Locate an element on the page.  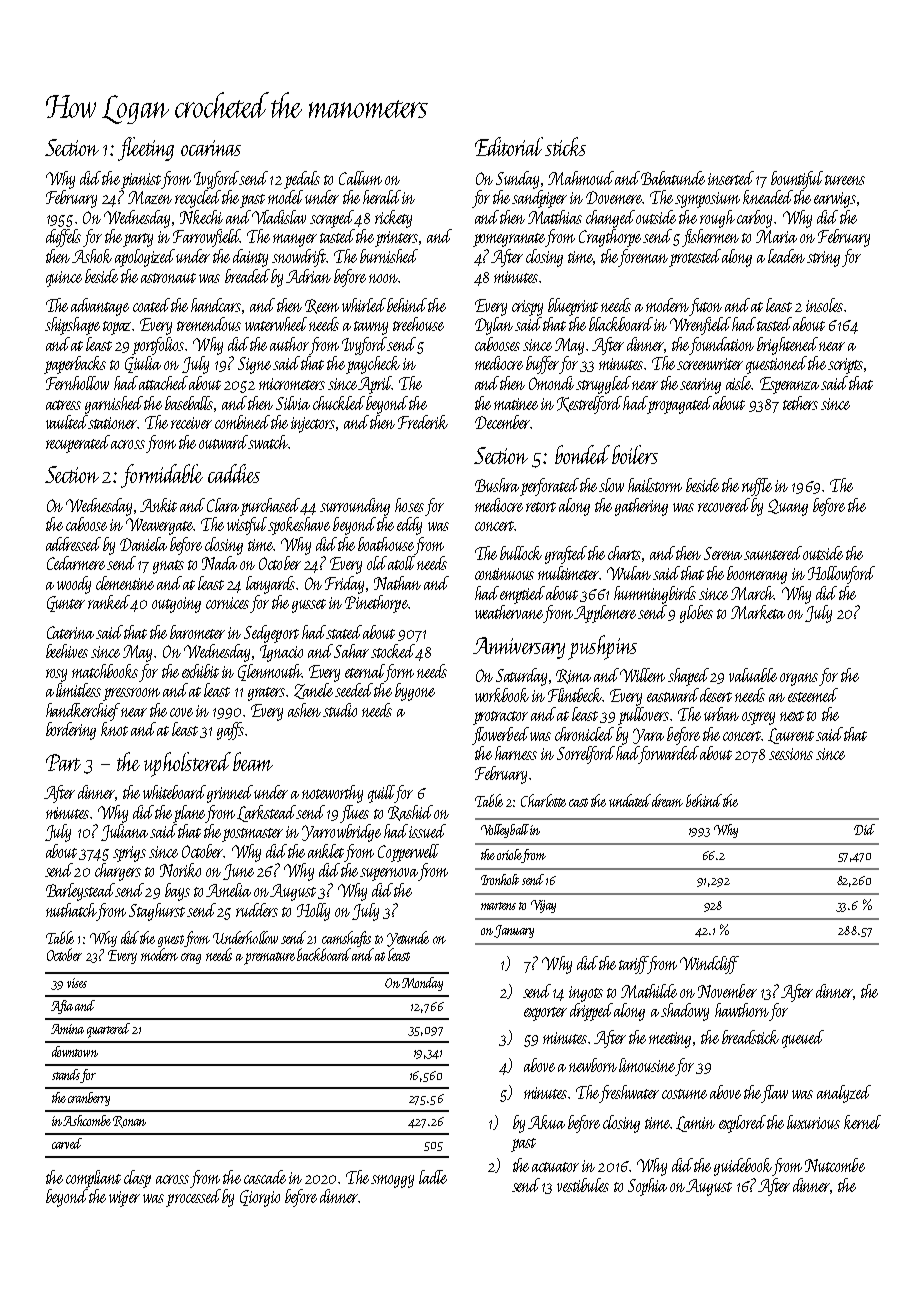
vaulted is located at coordinates (67, 422).
